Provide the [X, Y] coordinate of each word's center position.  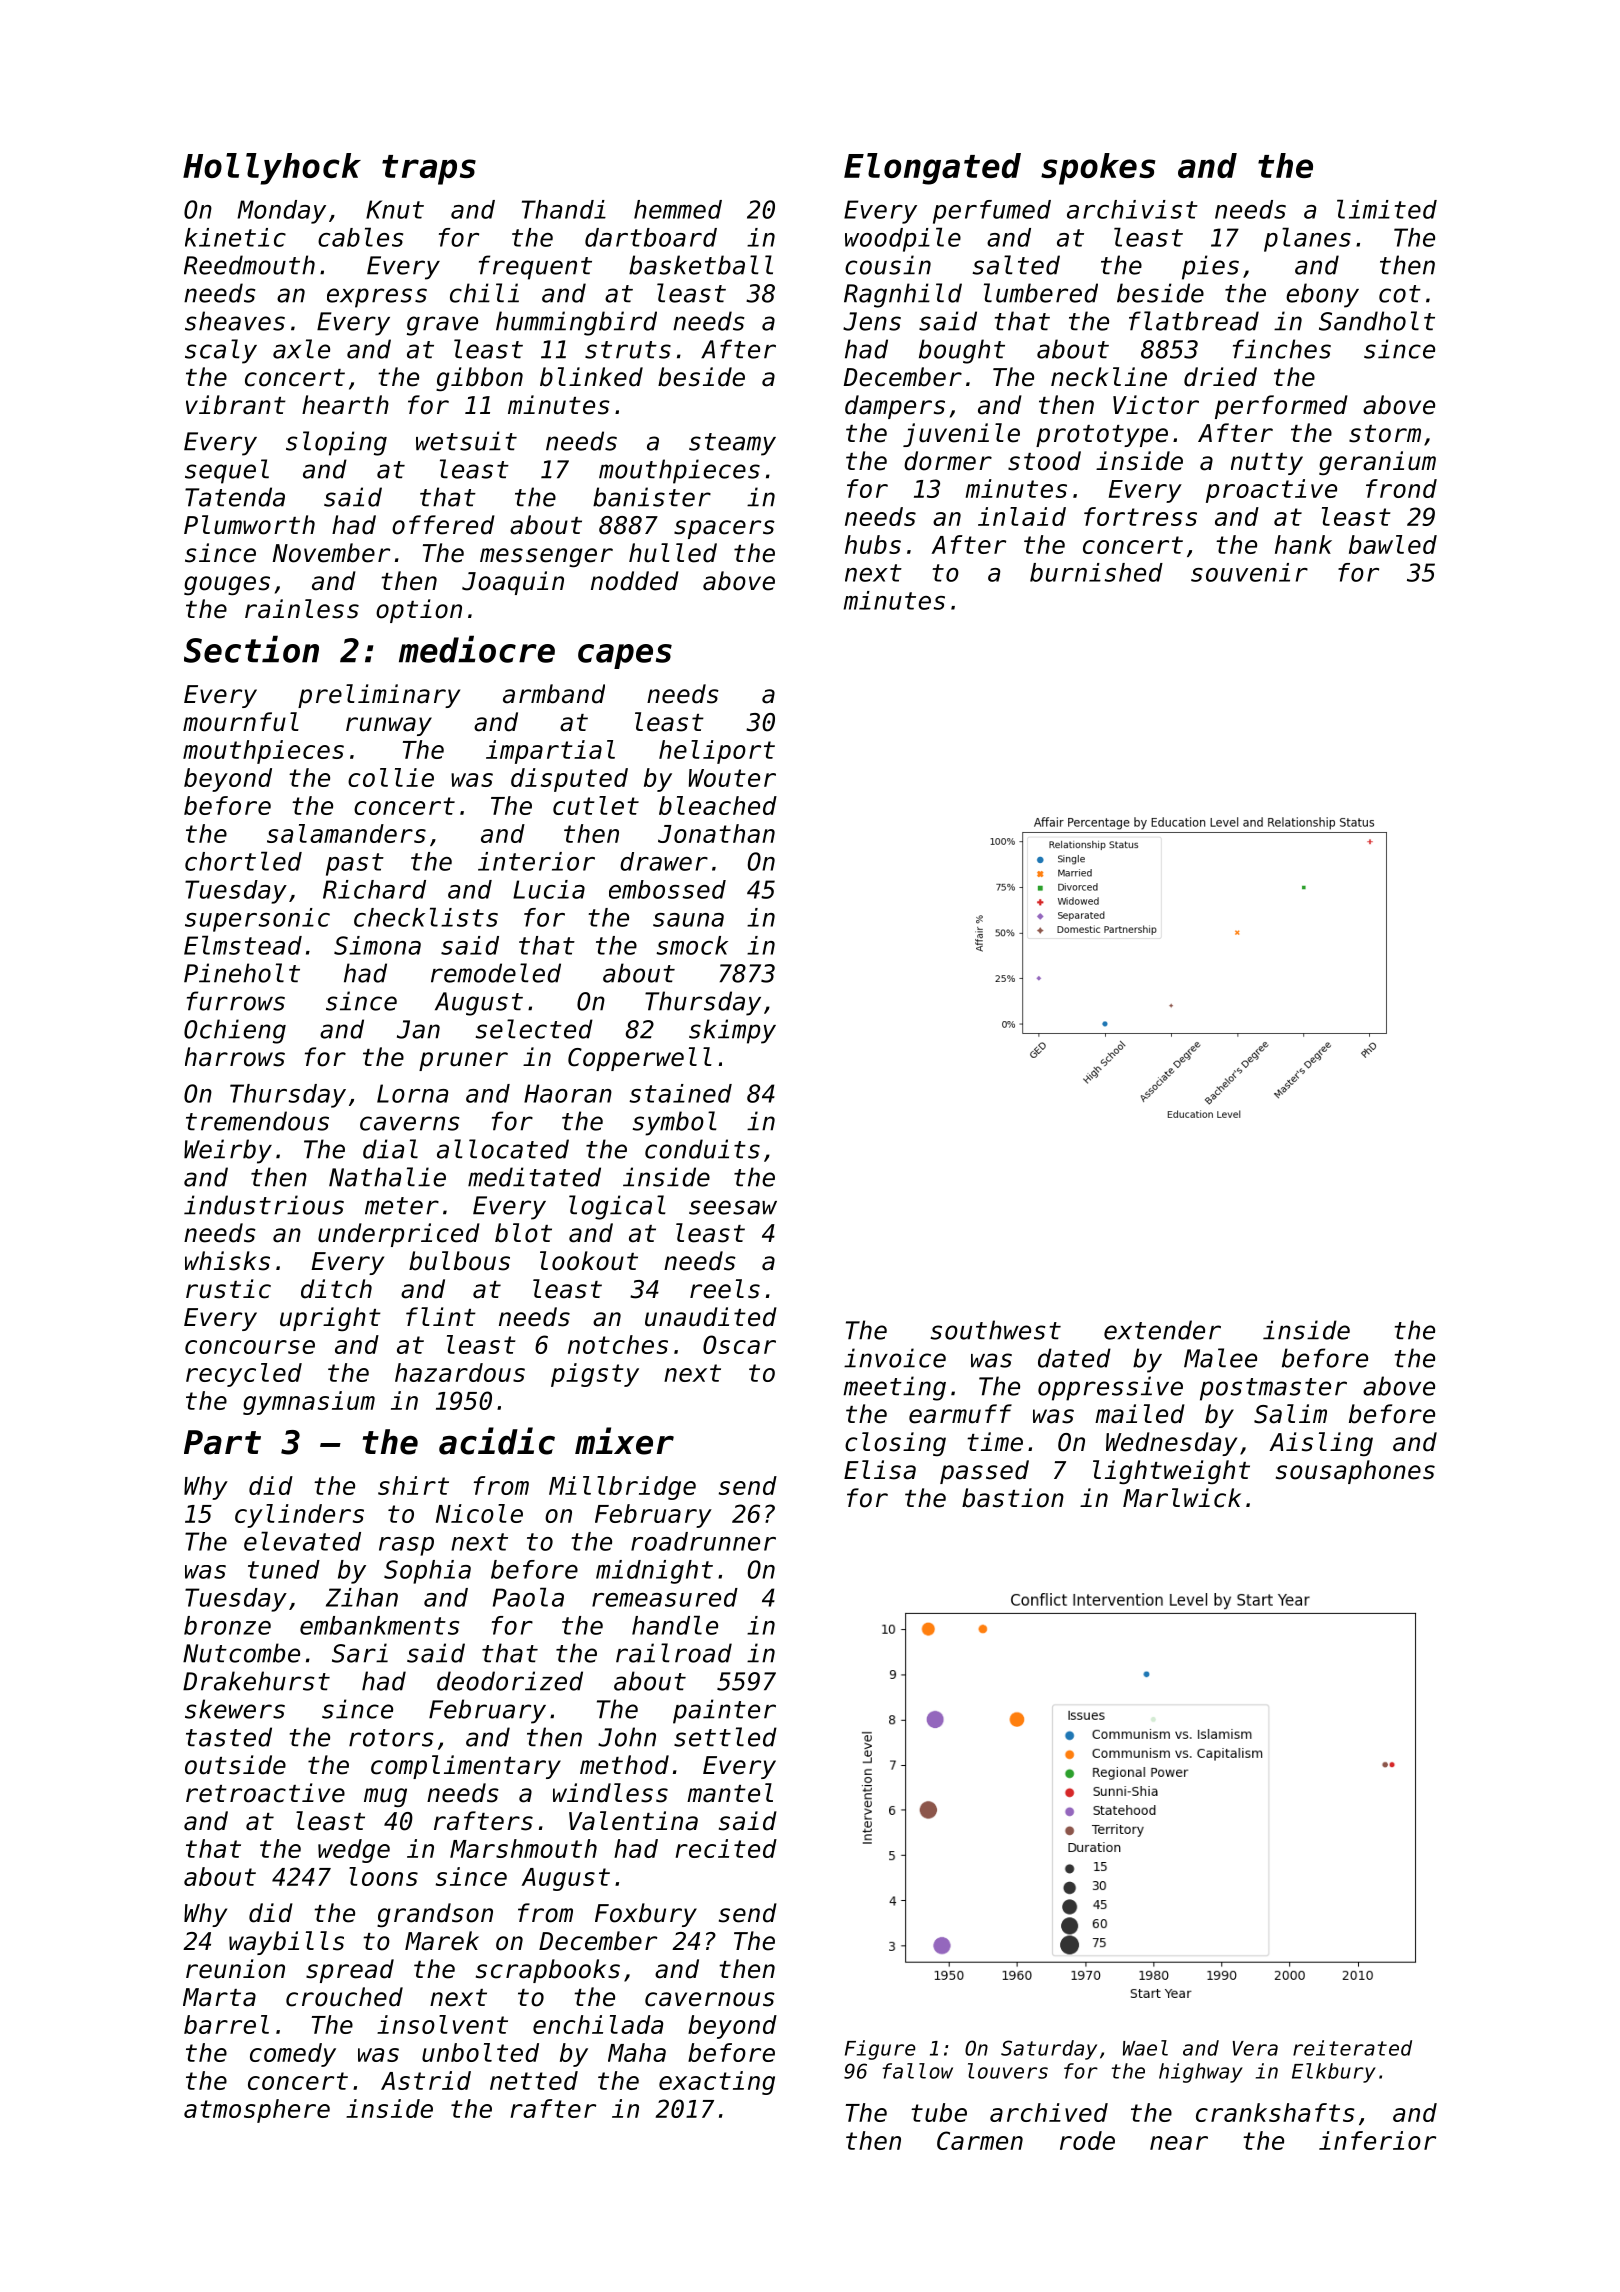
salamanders [346, 833]
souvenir [1249, 572]
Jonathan [716, 833]
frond [1401, 488]
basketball [701, 265]
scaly [221, 351]
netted [534, 2080]
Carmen [980, 2140]
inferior [1377, 2140]
